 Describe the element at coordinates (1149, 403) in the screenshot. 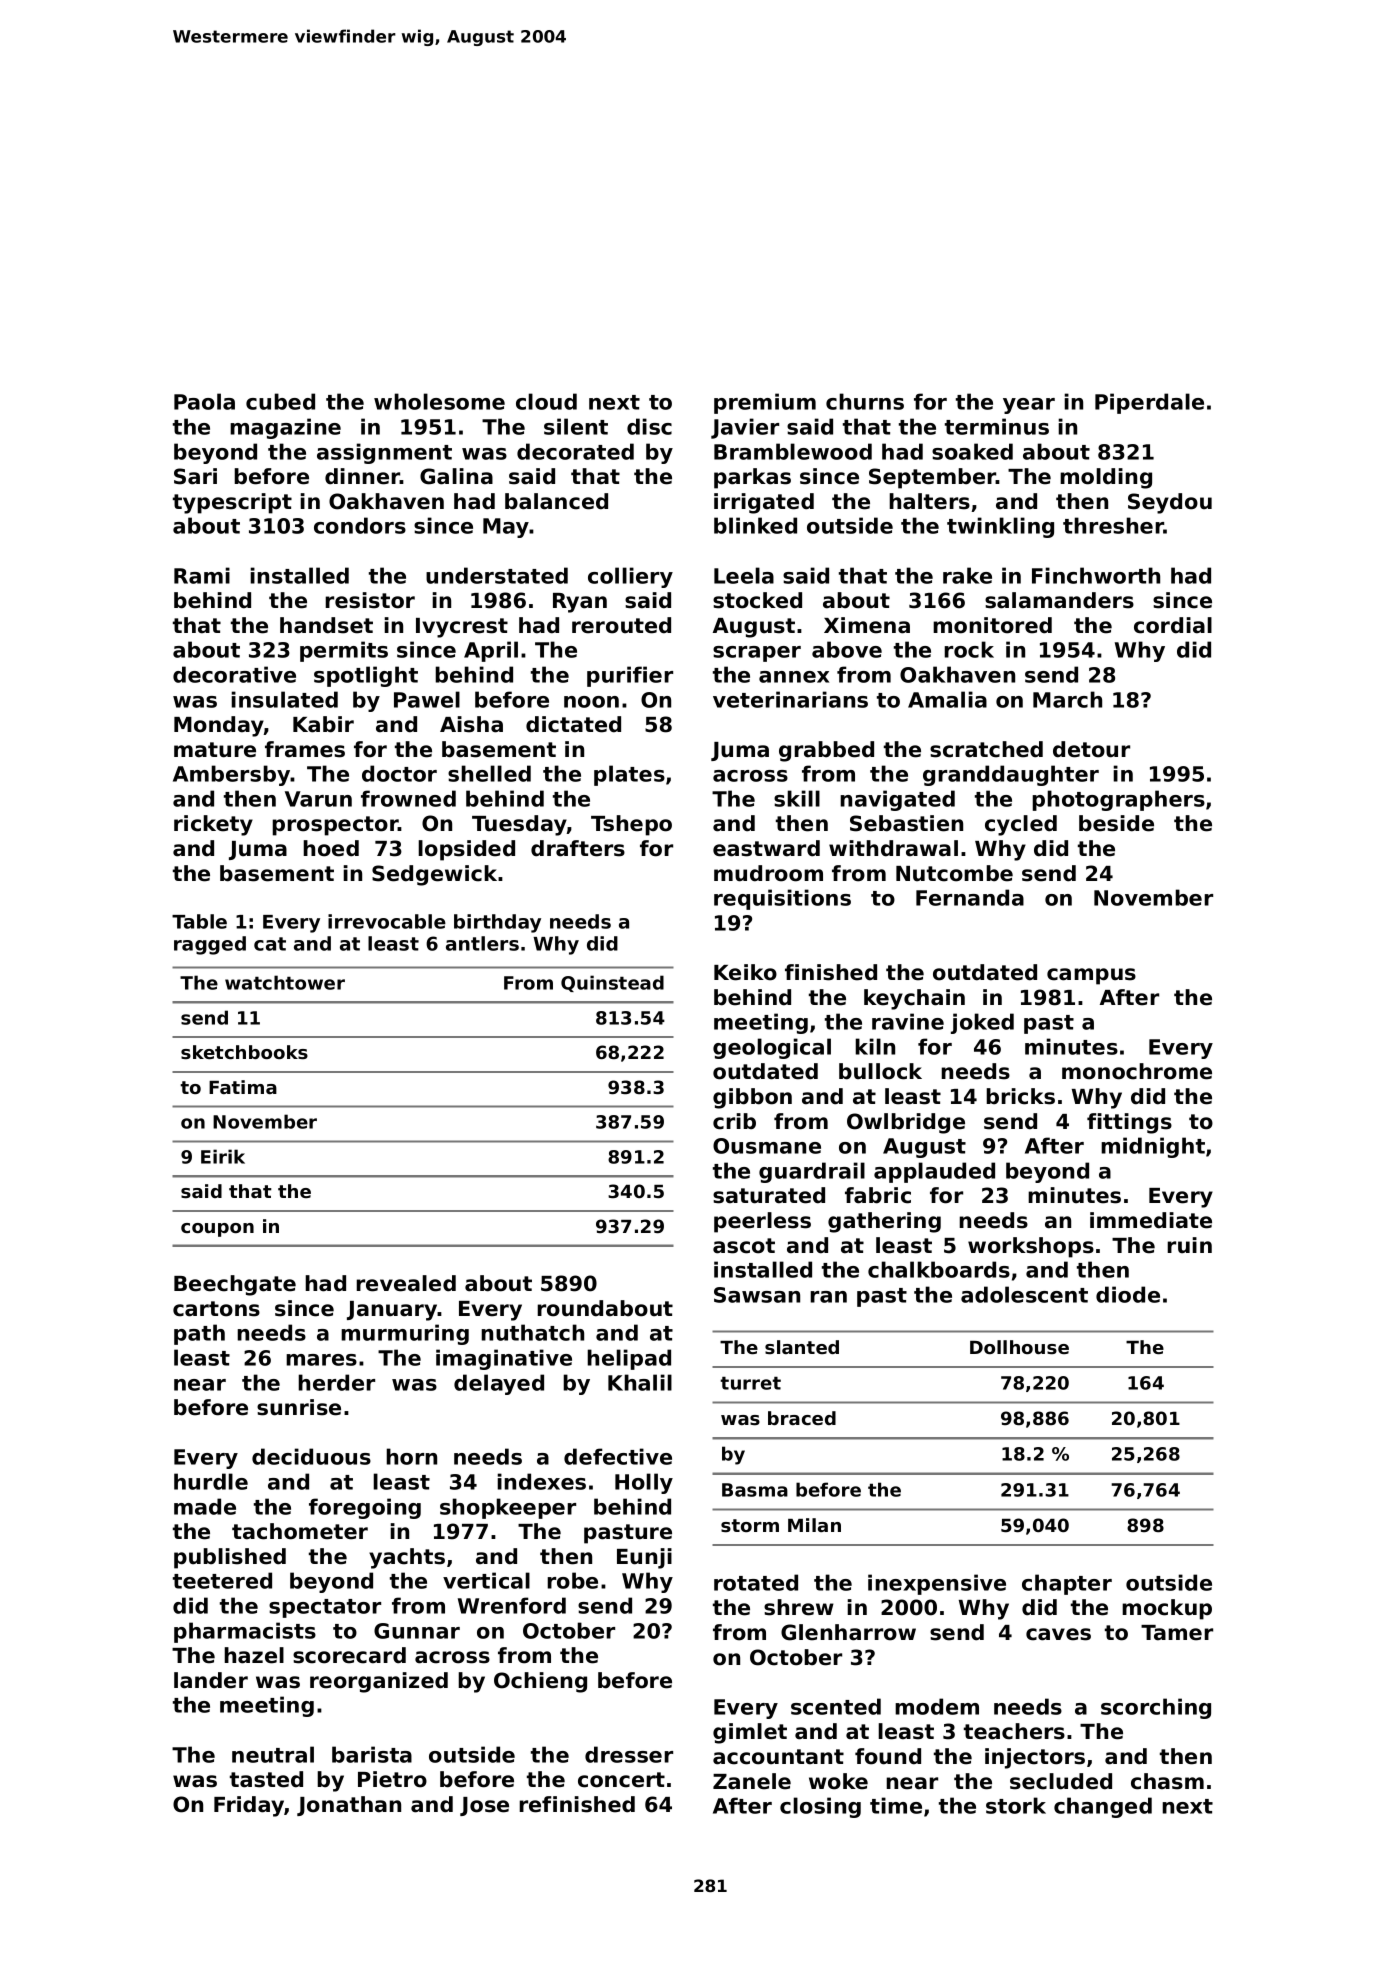

I see `Piperdale` at that location.
